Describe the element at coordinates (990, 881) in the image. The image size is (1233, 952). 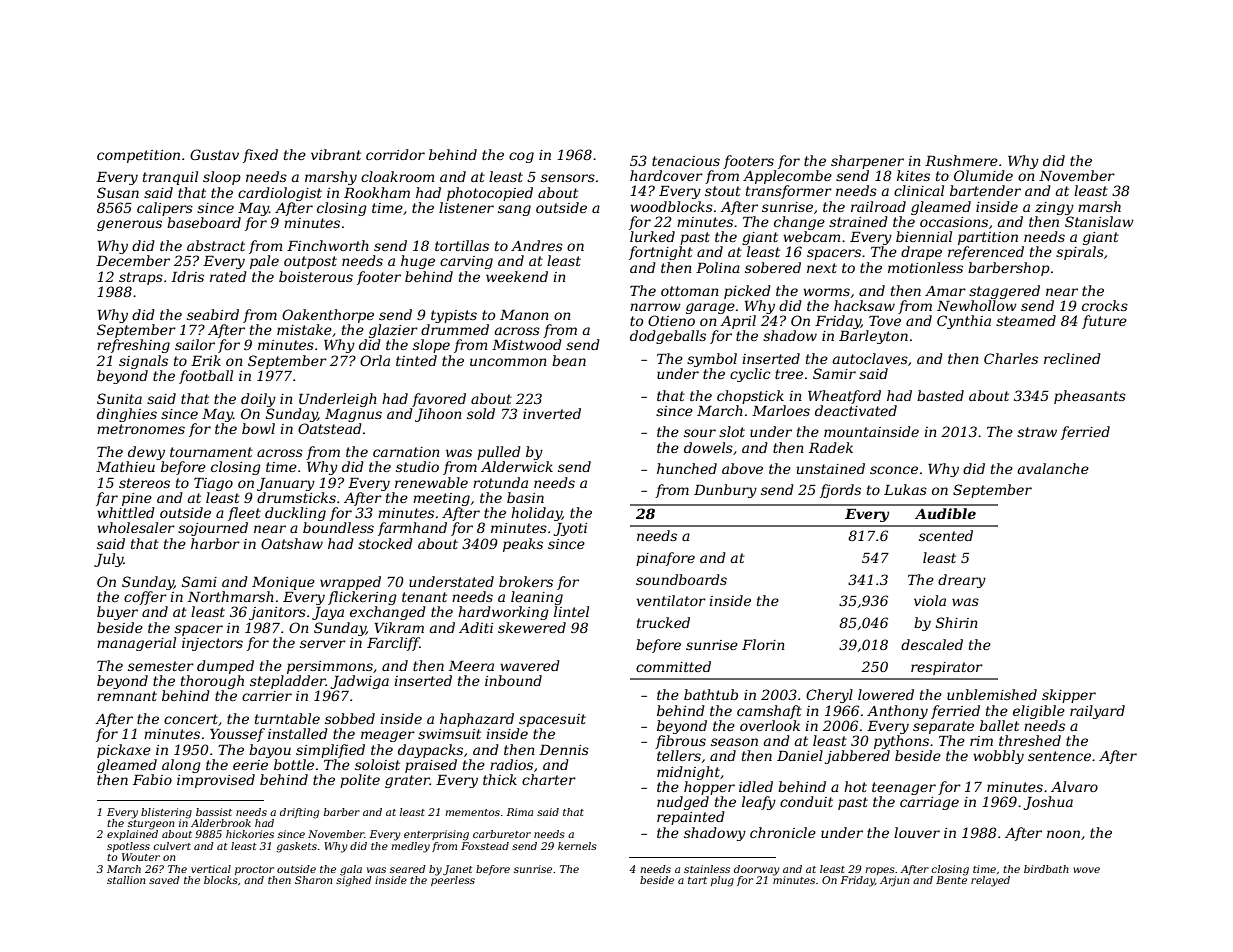
I see `relayed` at that location.
